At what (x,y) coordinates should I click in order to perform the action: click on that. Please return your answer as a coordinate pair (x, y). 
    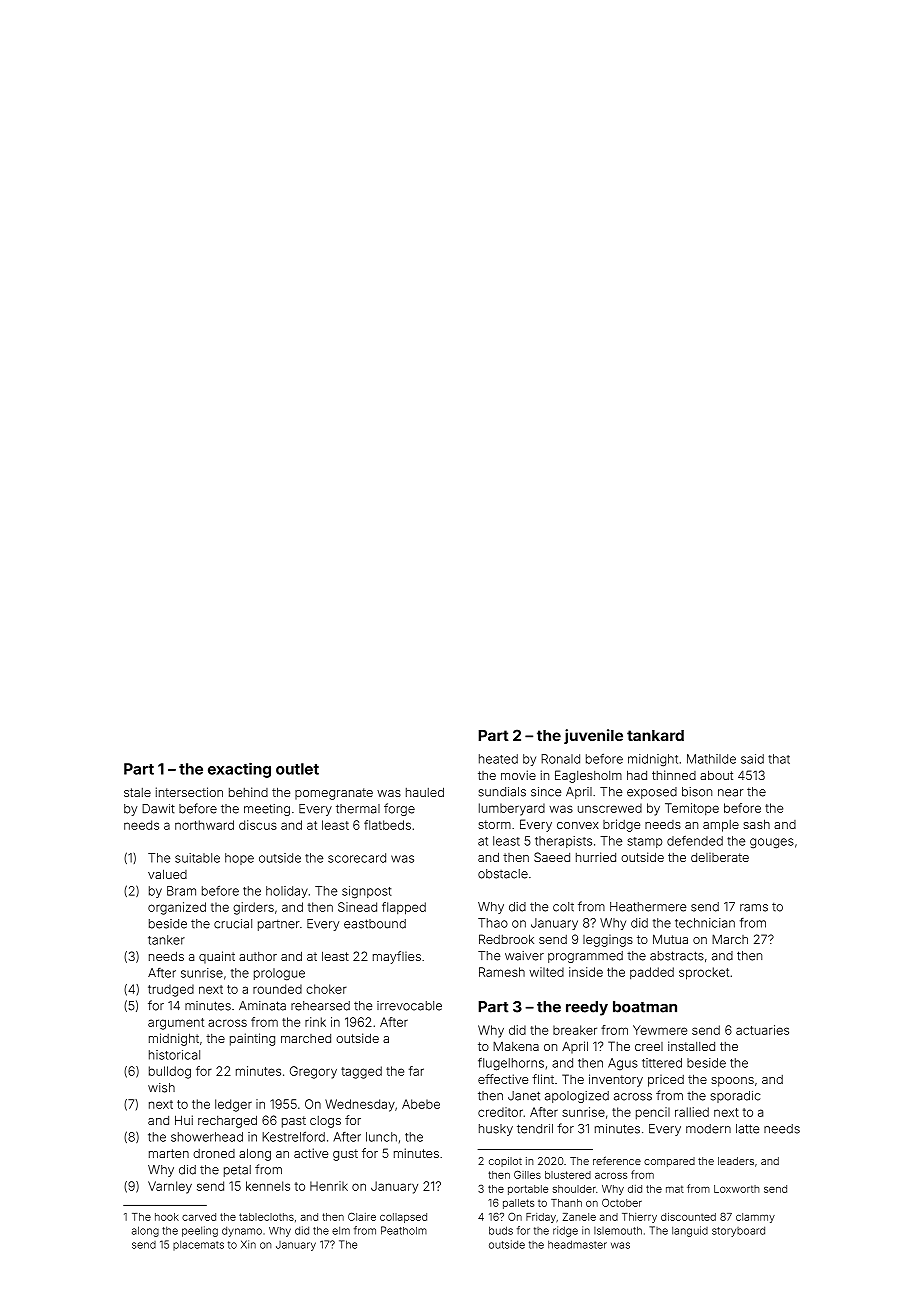
    Looking at the image, I should click on (779, 759).
